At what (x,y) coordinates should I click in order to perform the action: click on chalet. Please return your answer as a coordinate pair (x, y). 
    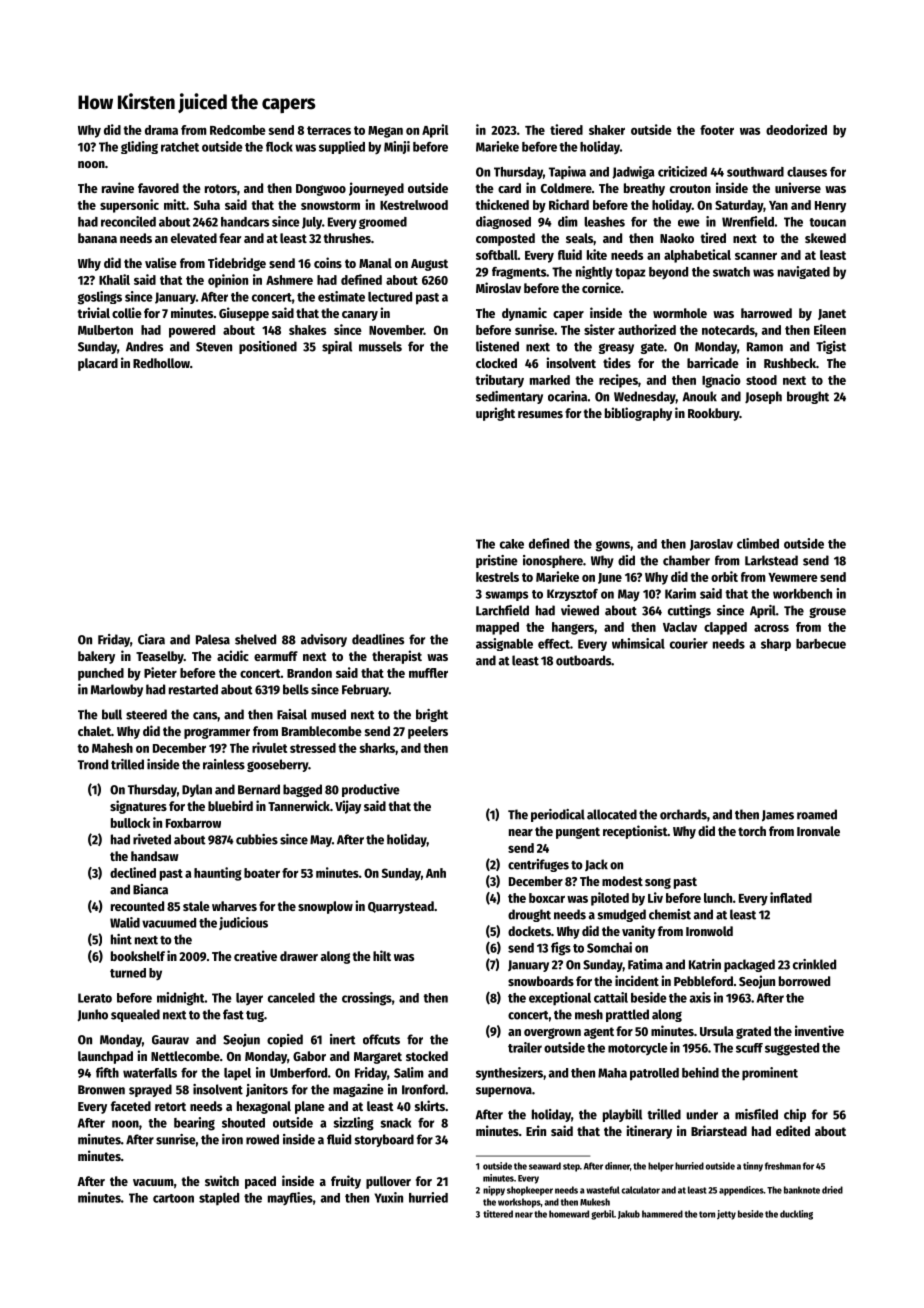
    Looking at the image, I should click on (94, 731).
